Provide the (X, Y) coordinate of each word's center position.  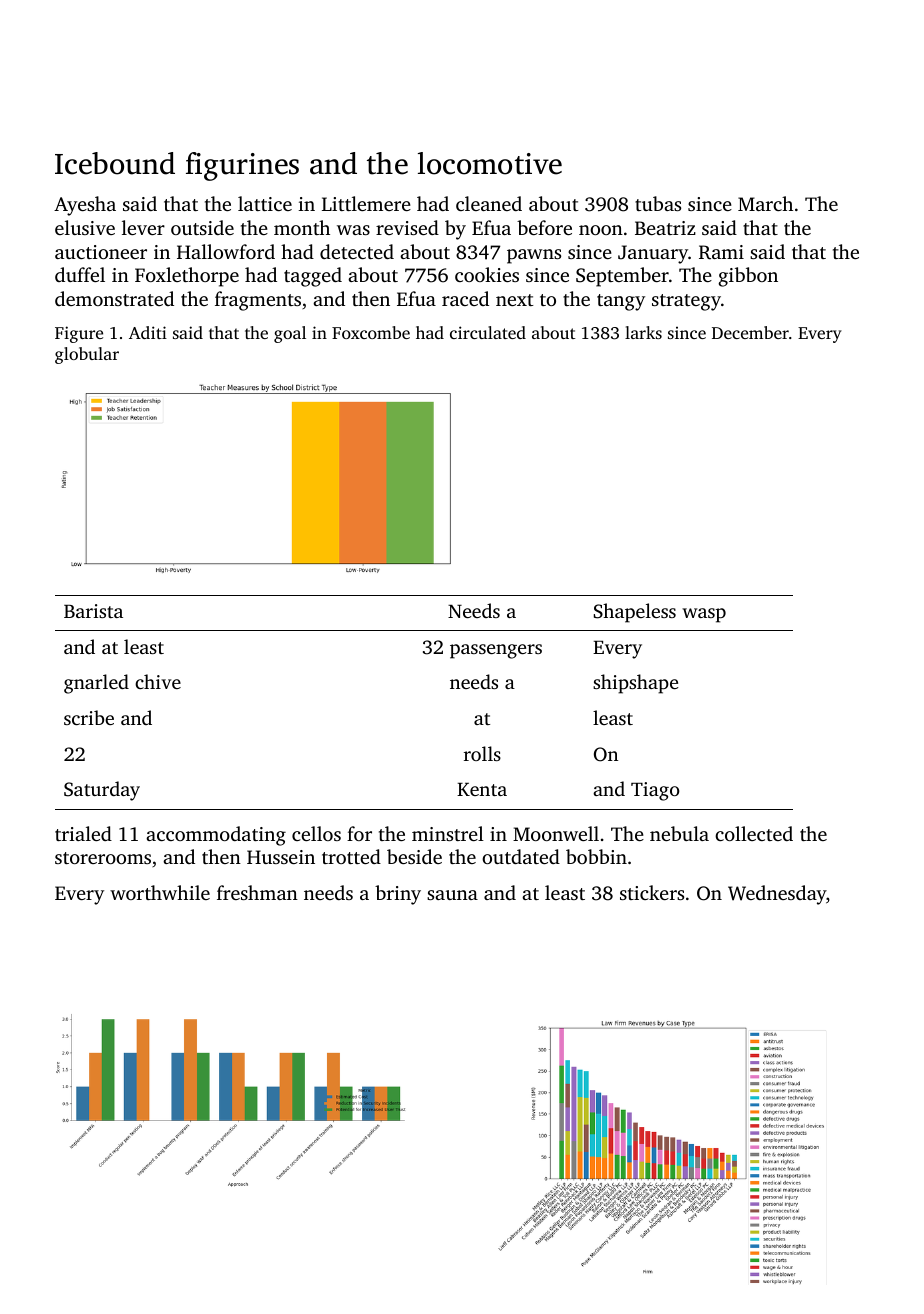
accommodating (216, 836)
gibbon (748, 277)
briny (398, 895)
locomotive (490, 163)
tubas (658, 203)
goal (290, 334)
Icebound (115, 163)
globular (87, 355)
